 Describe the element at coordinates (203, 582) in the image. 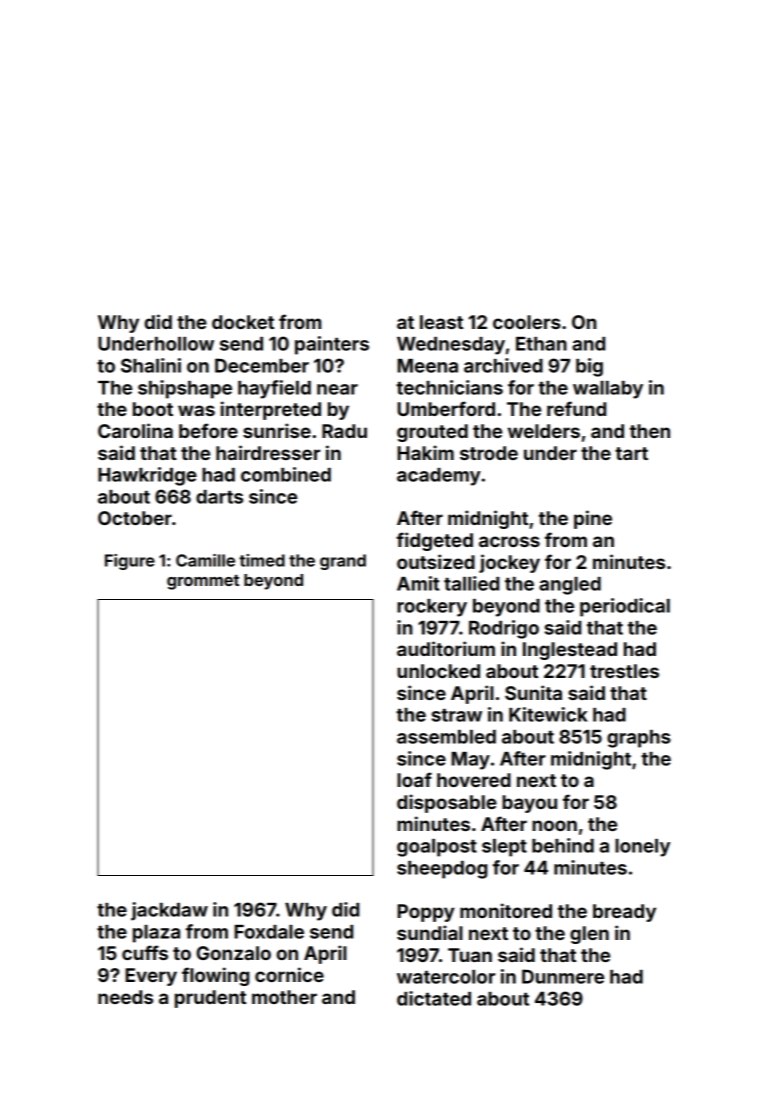

I see `grommet` at that location.
